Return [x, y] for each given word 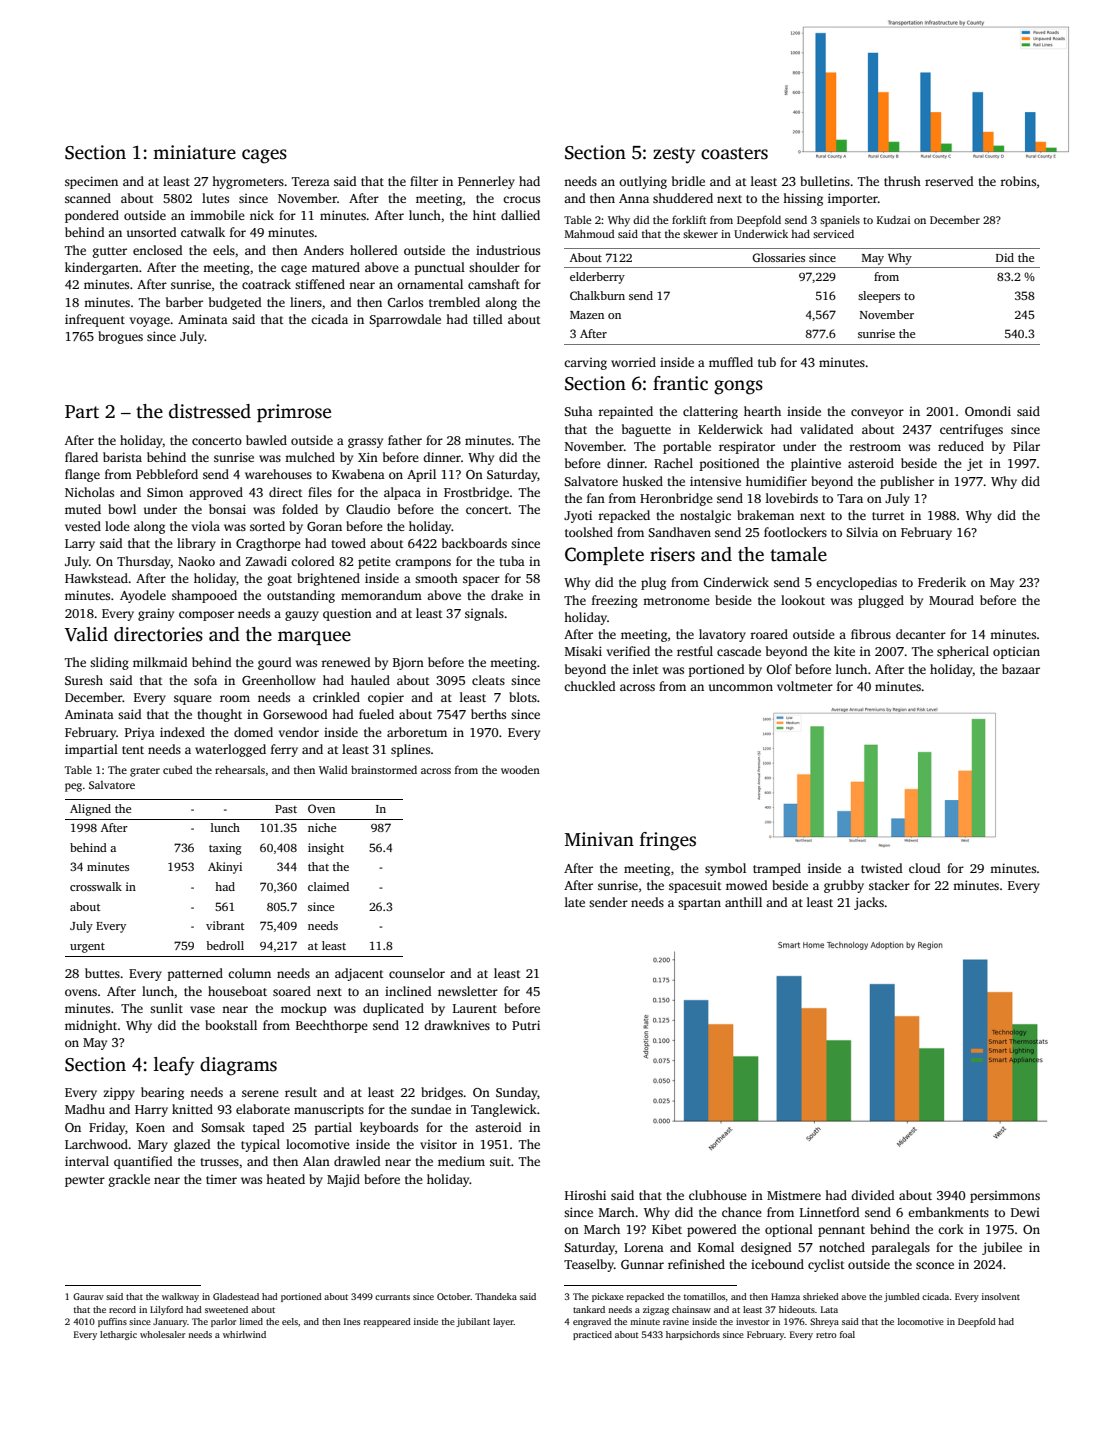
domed [253, 732]
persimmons [1005, 1197]
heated [285, 1179]
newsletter [468, 991]
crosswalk [96, 886]
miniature [194, 152]
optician [1016, 653]
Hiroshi [585, 1195]
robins [1018, 181]
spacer [481, 581]
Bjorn [408, 663]
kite [844, 651]
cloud [925, 868]
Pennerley [486, 182]
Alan [316, 1161]
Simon [165, 492]
